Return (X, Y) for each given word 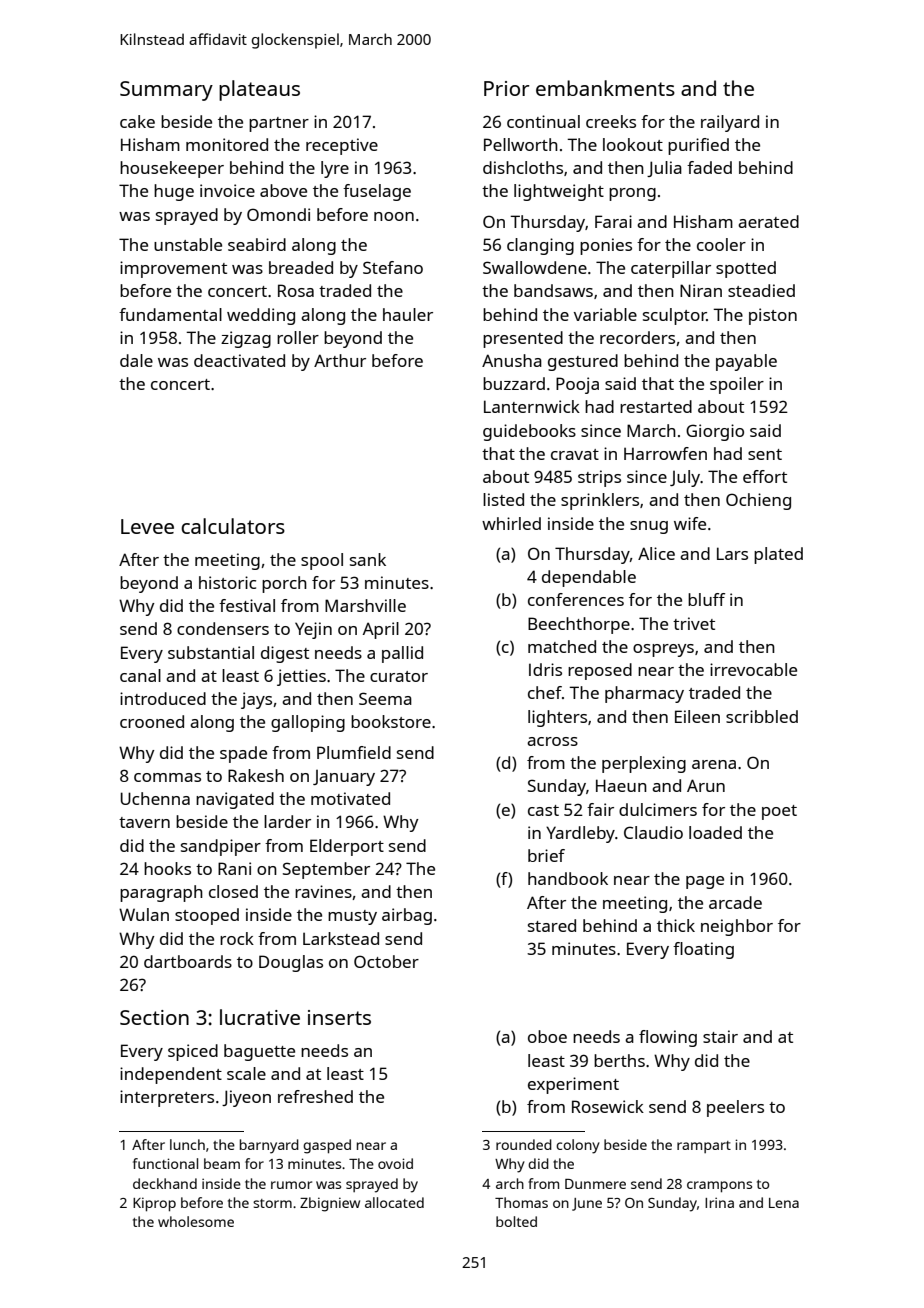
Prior (507, 88)
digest (285, 654)
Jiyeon (246, 1098)
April (381, 630)
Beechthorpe (579, 625)
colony (578, 1146)
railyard (730, 123)
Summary (166, 91)
